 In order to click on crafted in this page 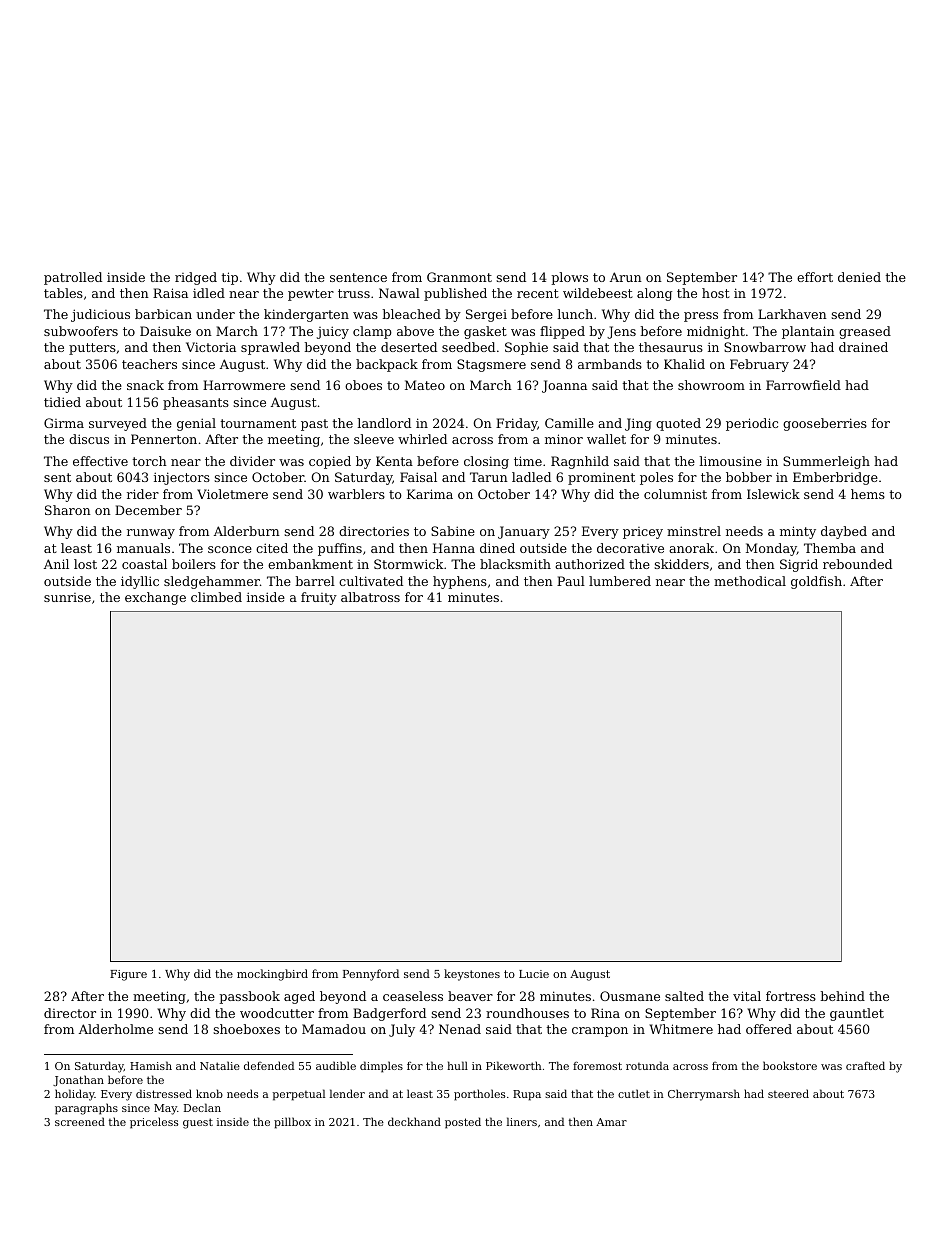, I will do `click(865, 1065)`.
